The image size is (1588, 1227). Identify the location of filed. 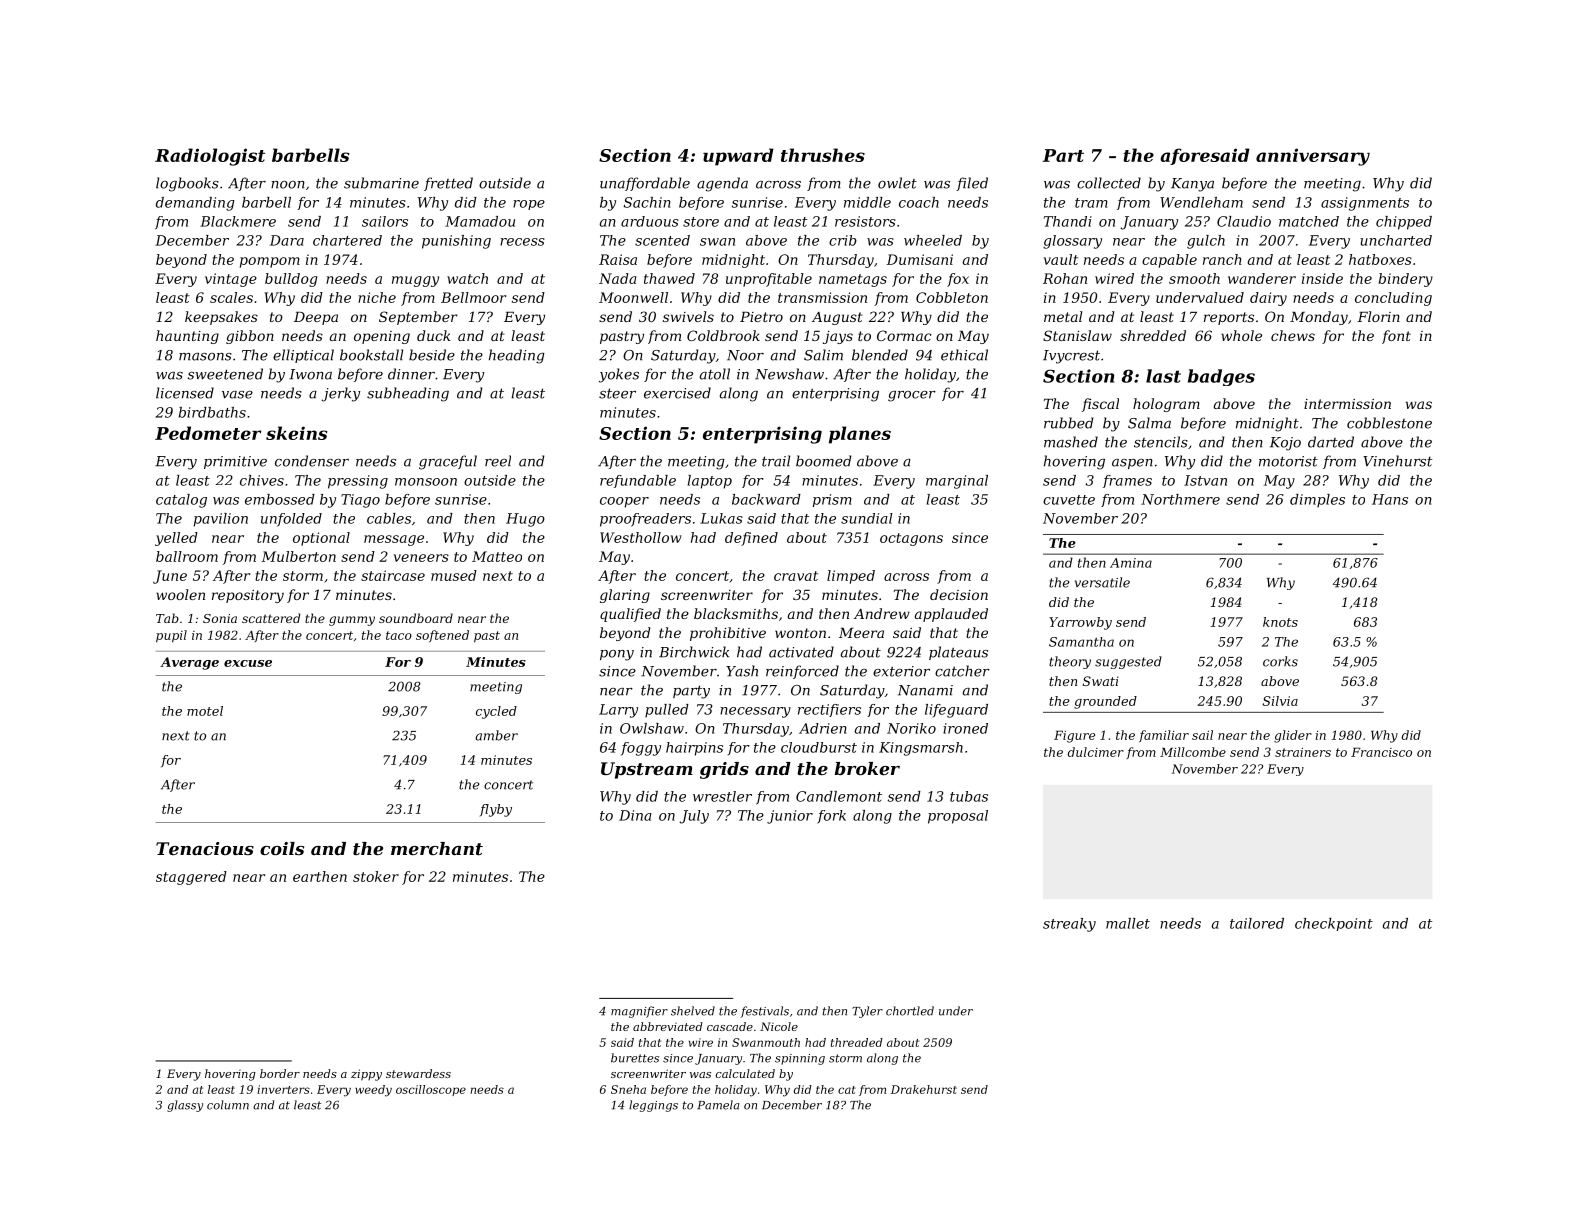
(972, 184).
